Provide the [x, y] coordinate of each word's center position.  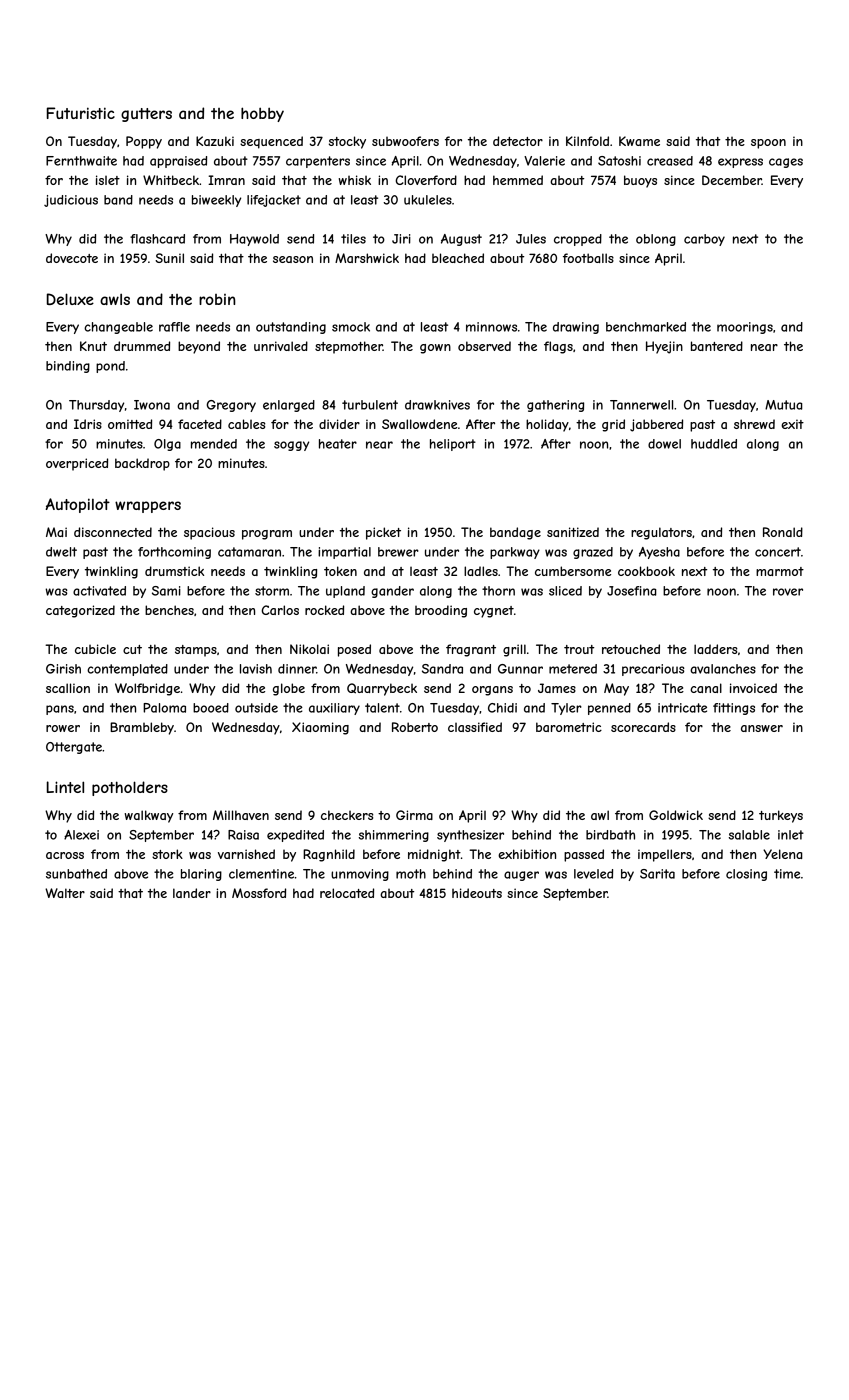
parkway [515, 553]
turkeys [781, 816]
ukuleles [428, 200]
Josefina [631, 591]
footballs [588, 258]
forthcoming [174, 553]
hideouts [477, 893]
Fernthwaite [81, 161]
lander [192, 893]
